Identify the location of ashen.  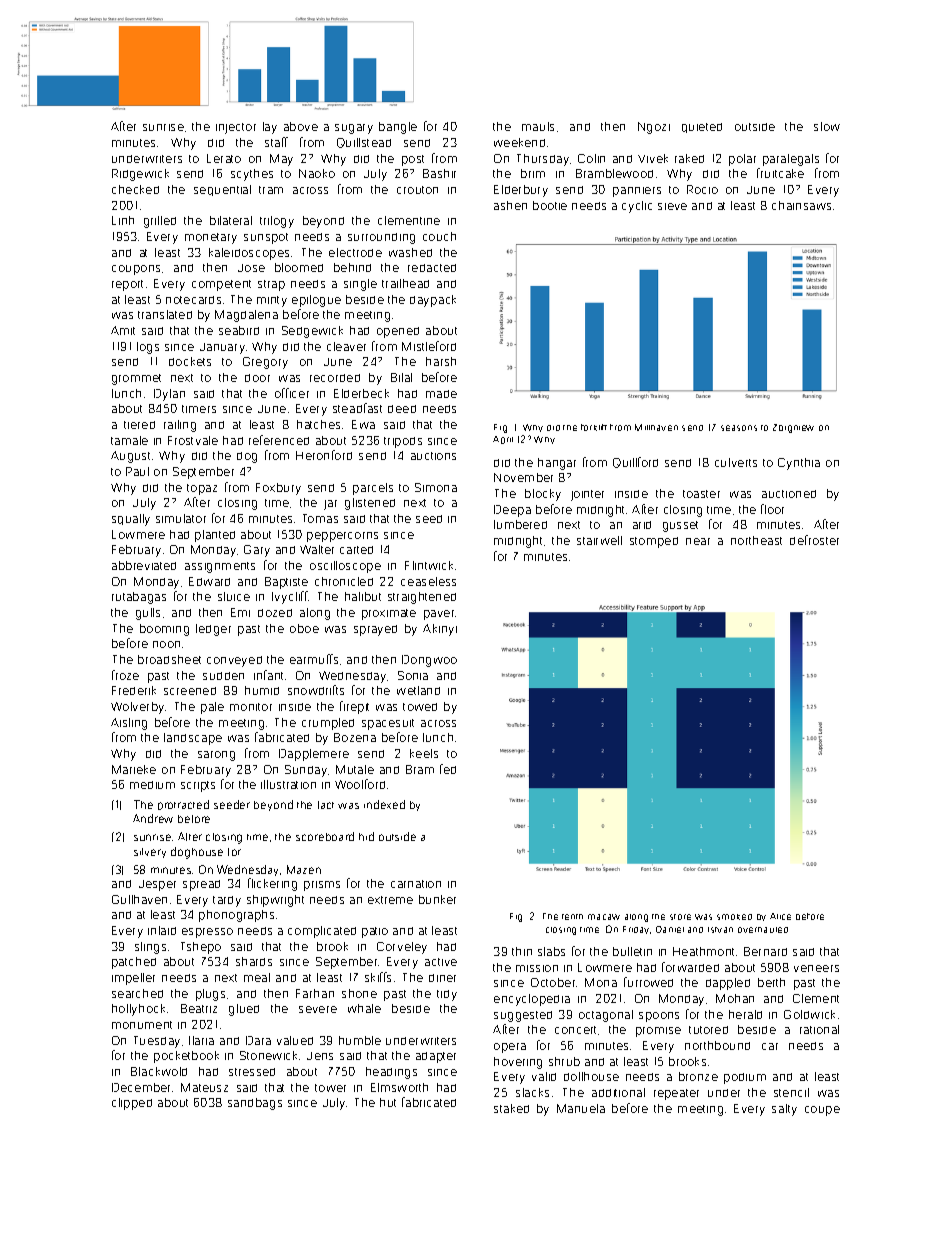
(510, 205).
